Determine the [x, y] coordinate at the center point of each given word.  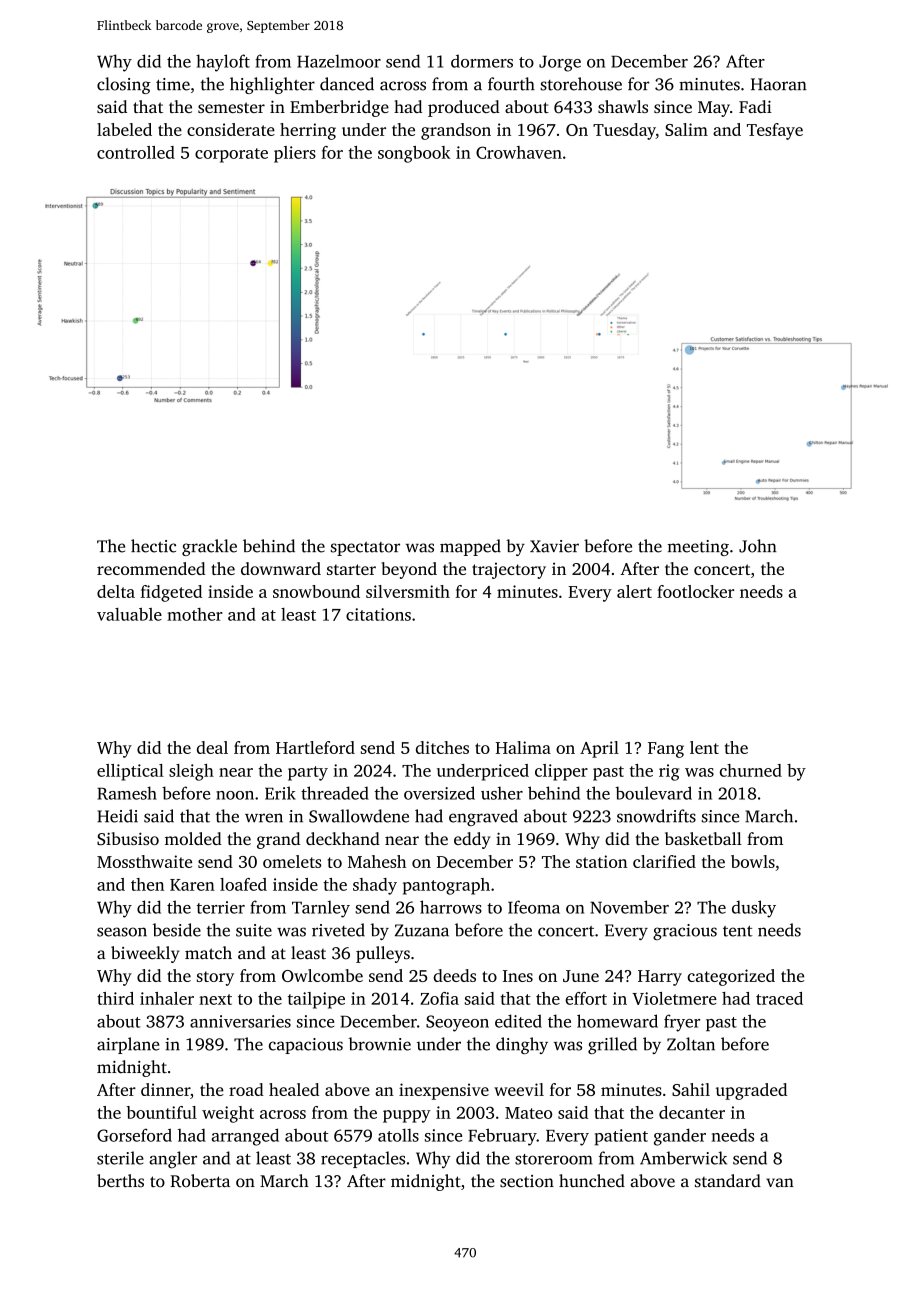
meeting [698, 548]
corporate [231, 155]
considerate [231, 129]
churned [751, 770]
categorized [731, 977]
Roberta [200, 1181]
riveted [338, 930]
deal [212, 747]
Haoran [779, 84]
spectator [365, 549]
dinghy [522, 1045]
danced [347, 84]
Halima [523, 747]
